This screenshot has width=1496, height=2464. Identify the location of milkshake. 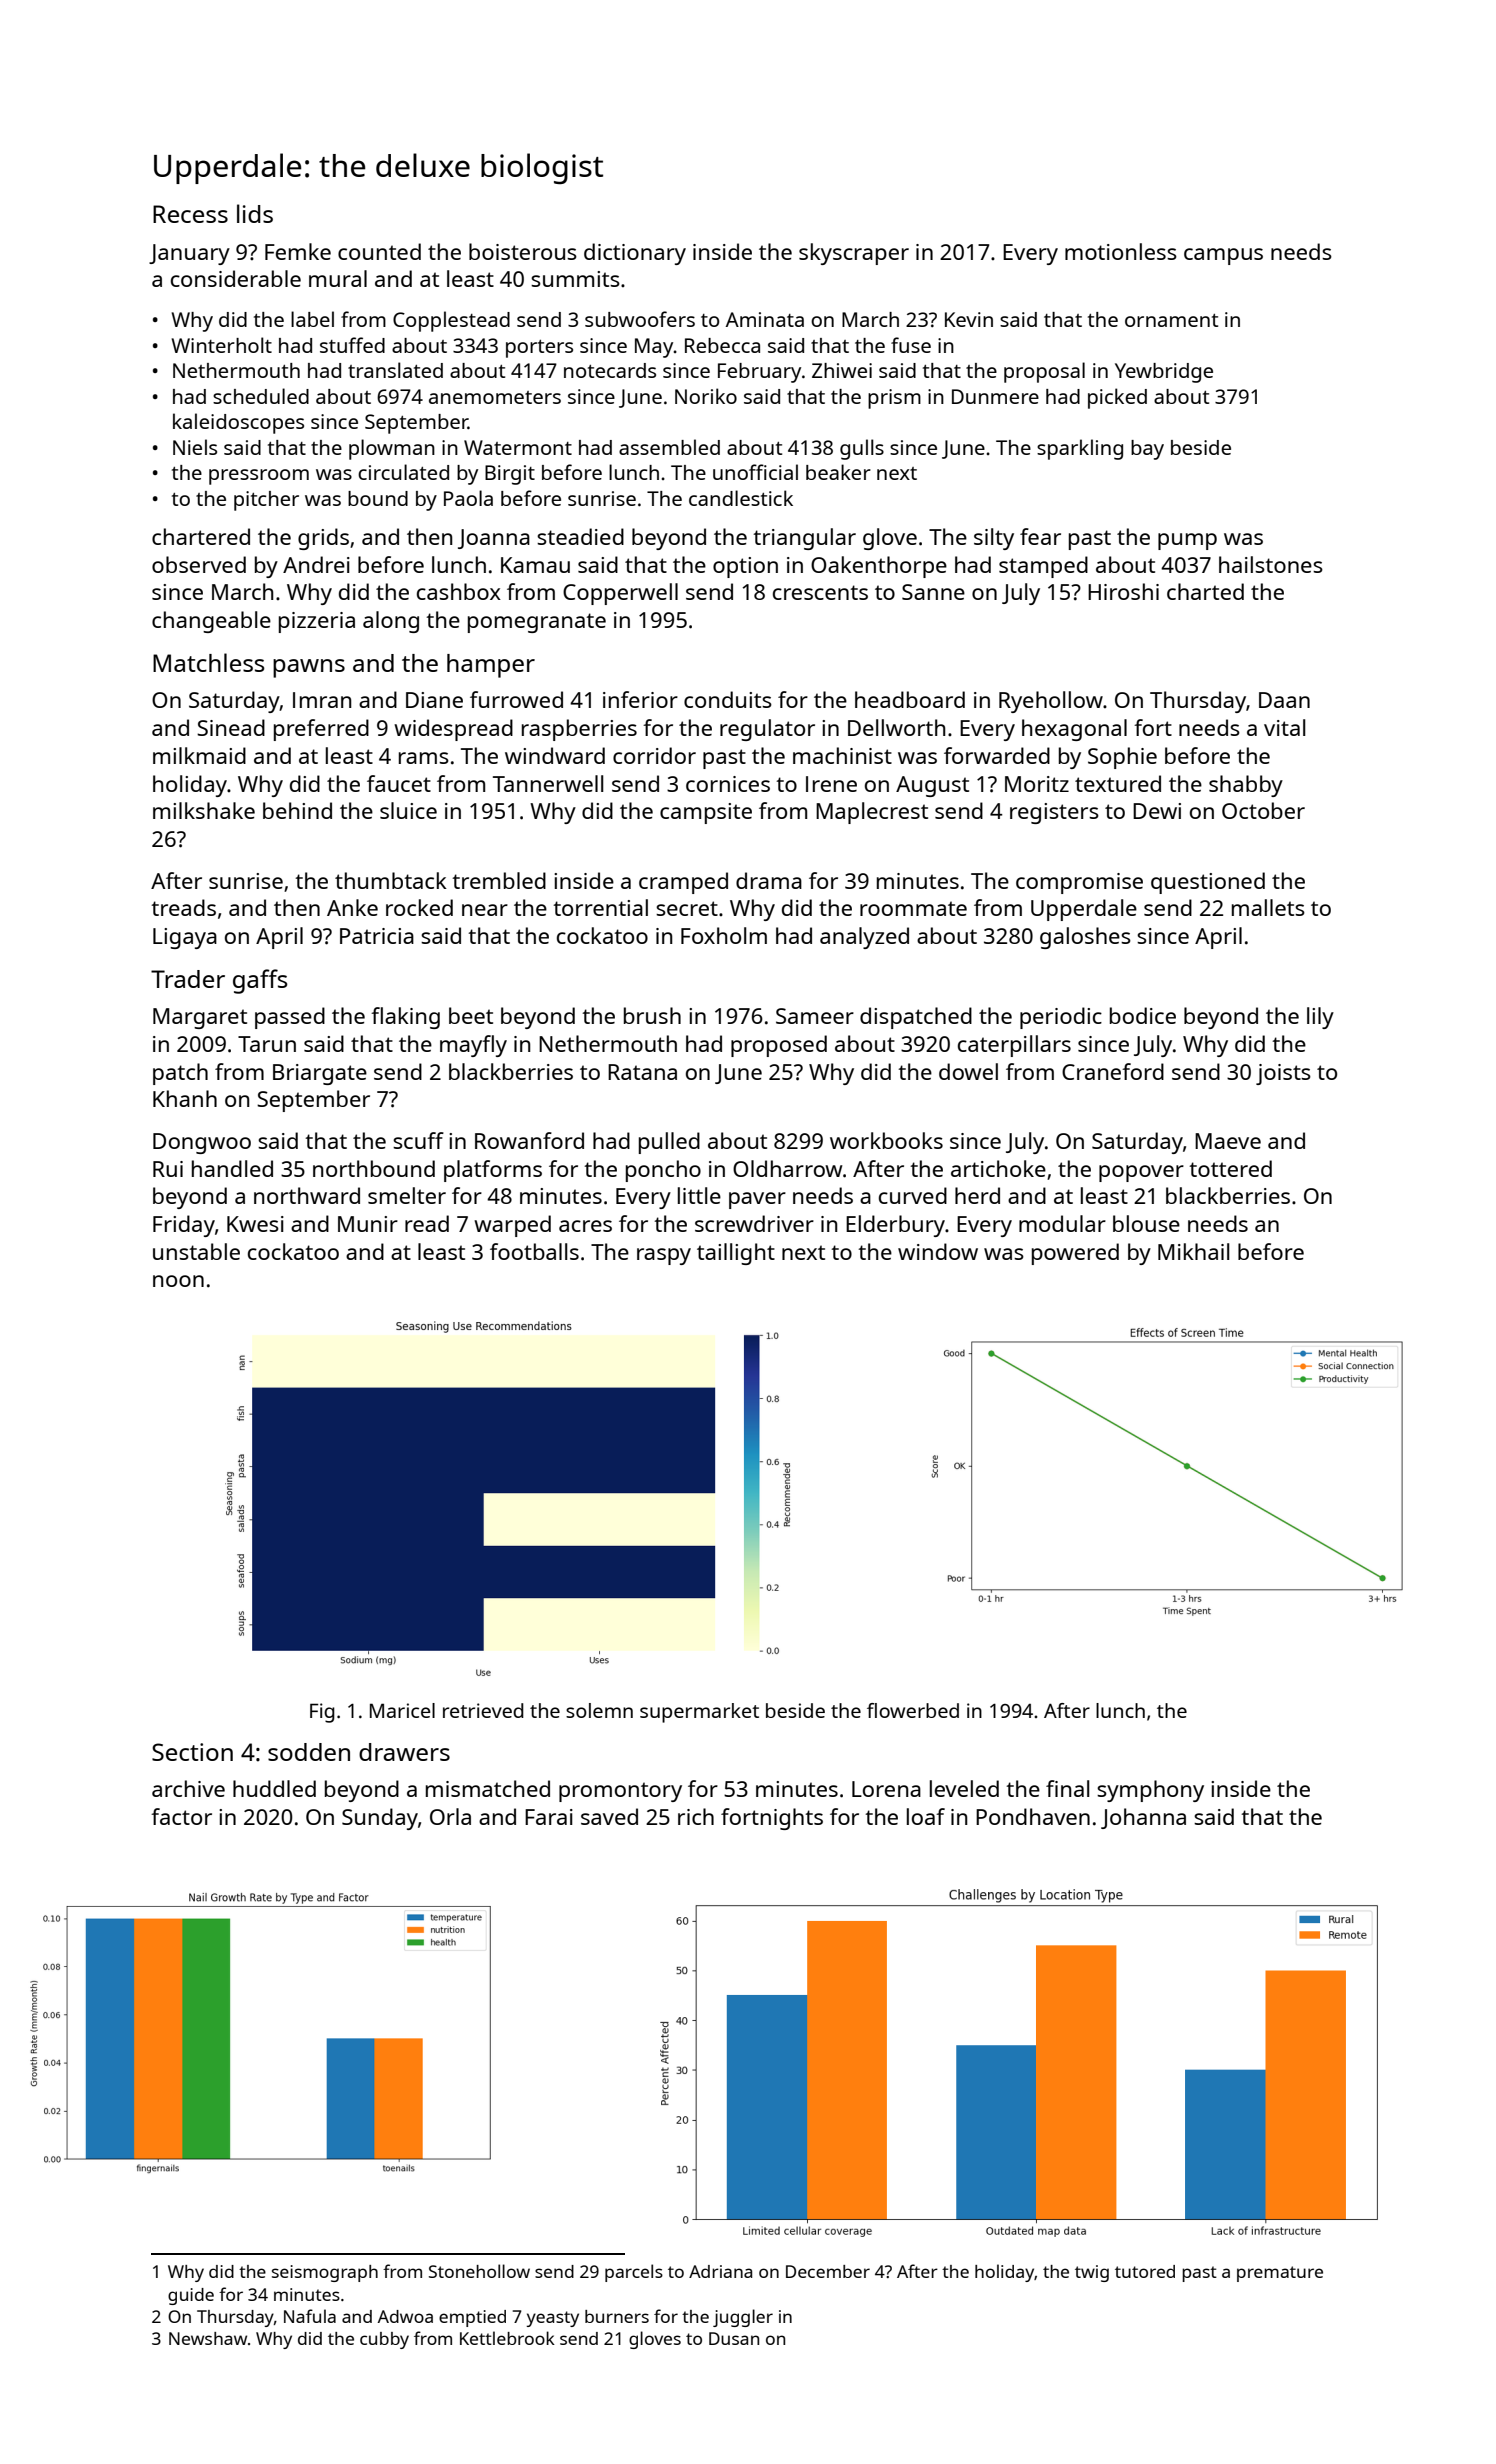
(204, 810).
